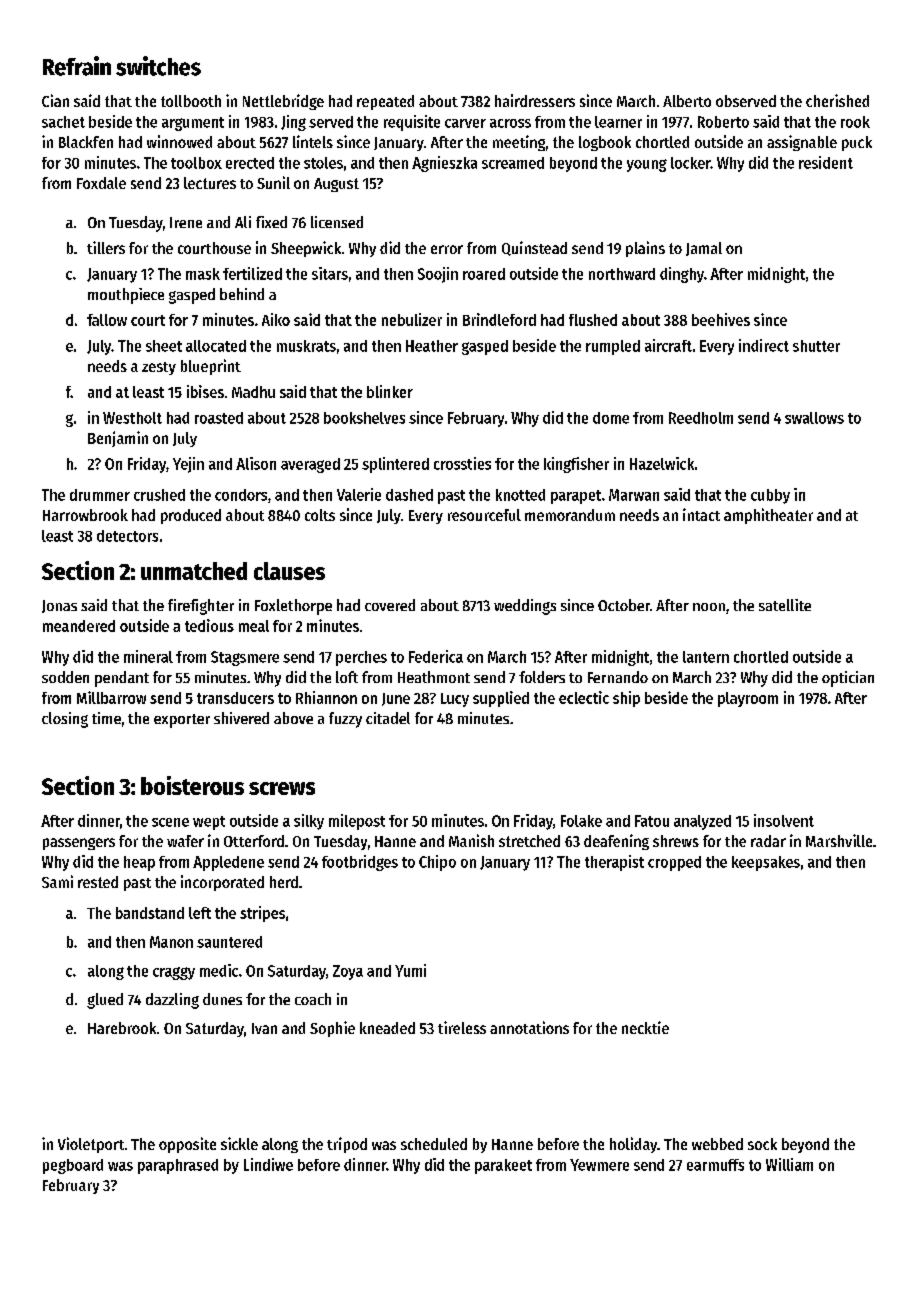 The width and height of the document is (924, 1308). What do you see at coordinates (857, 143) in the document?
I see `puck` at bounding box center [857, 143].
